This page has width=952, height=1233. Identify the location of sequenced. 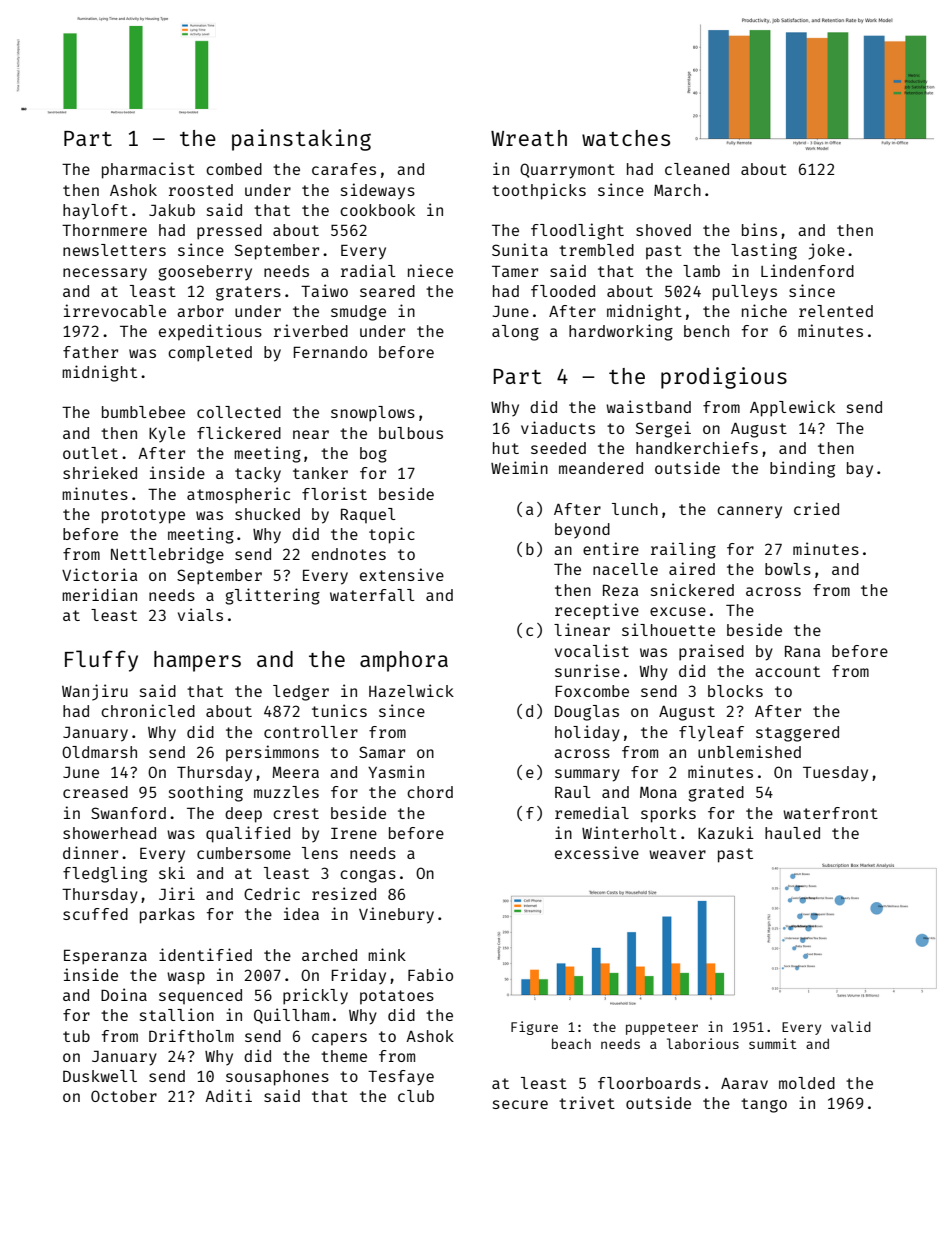
(200, 996).
